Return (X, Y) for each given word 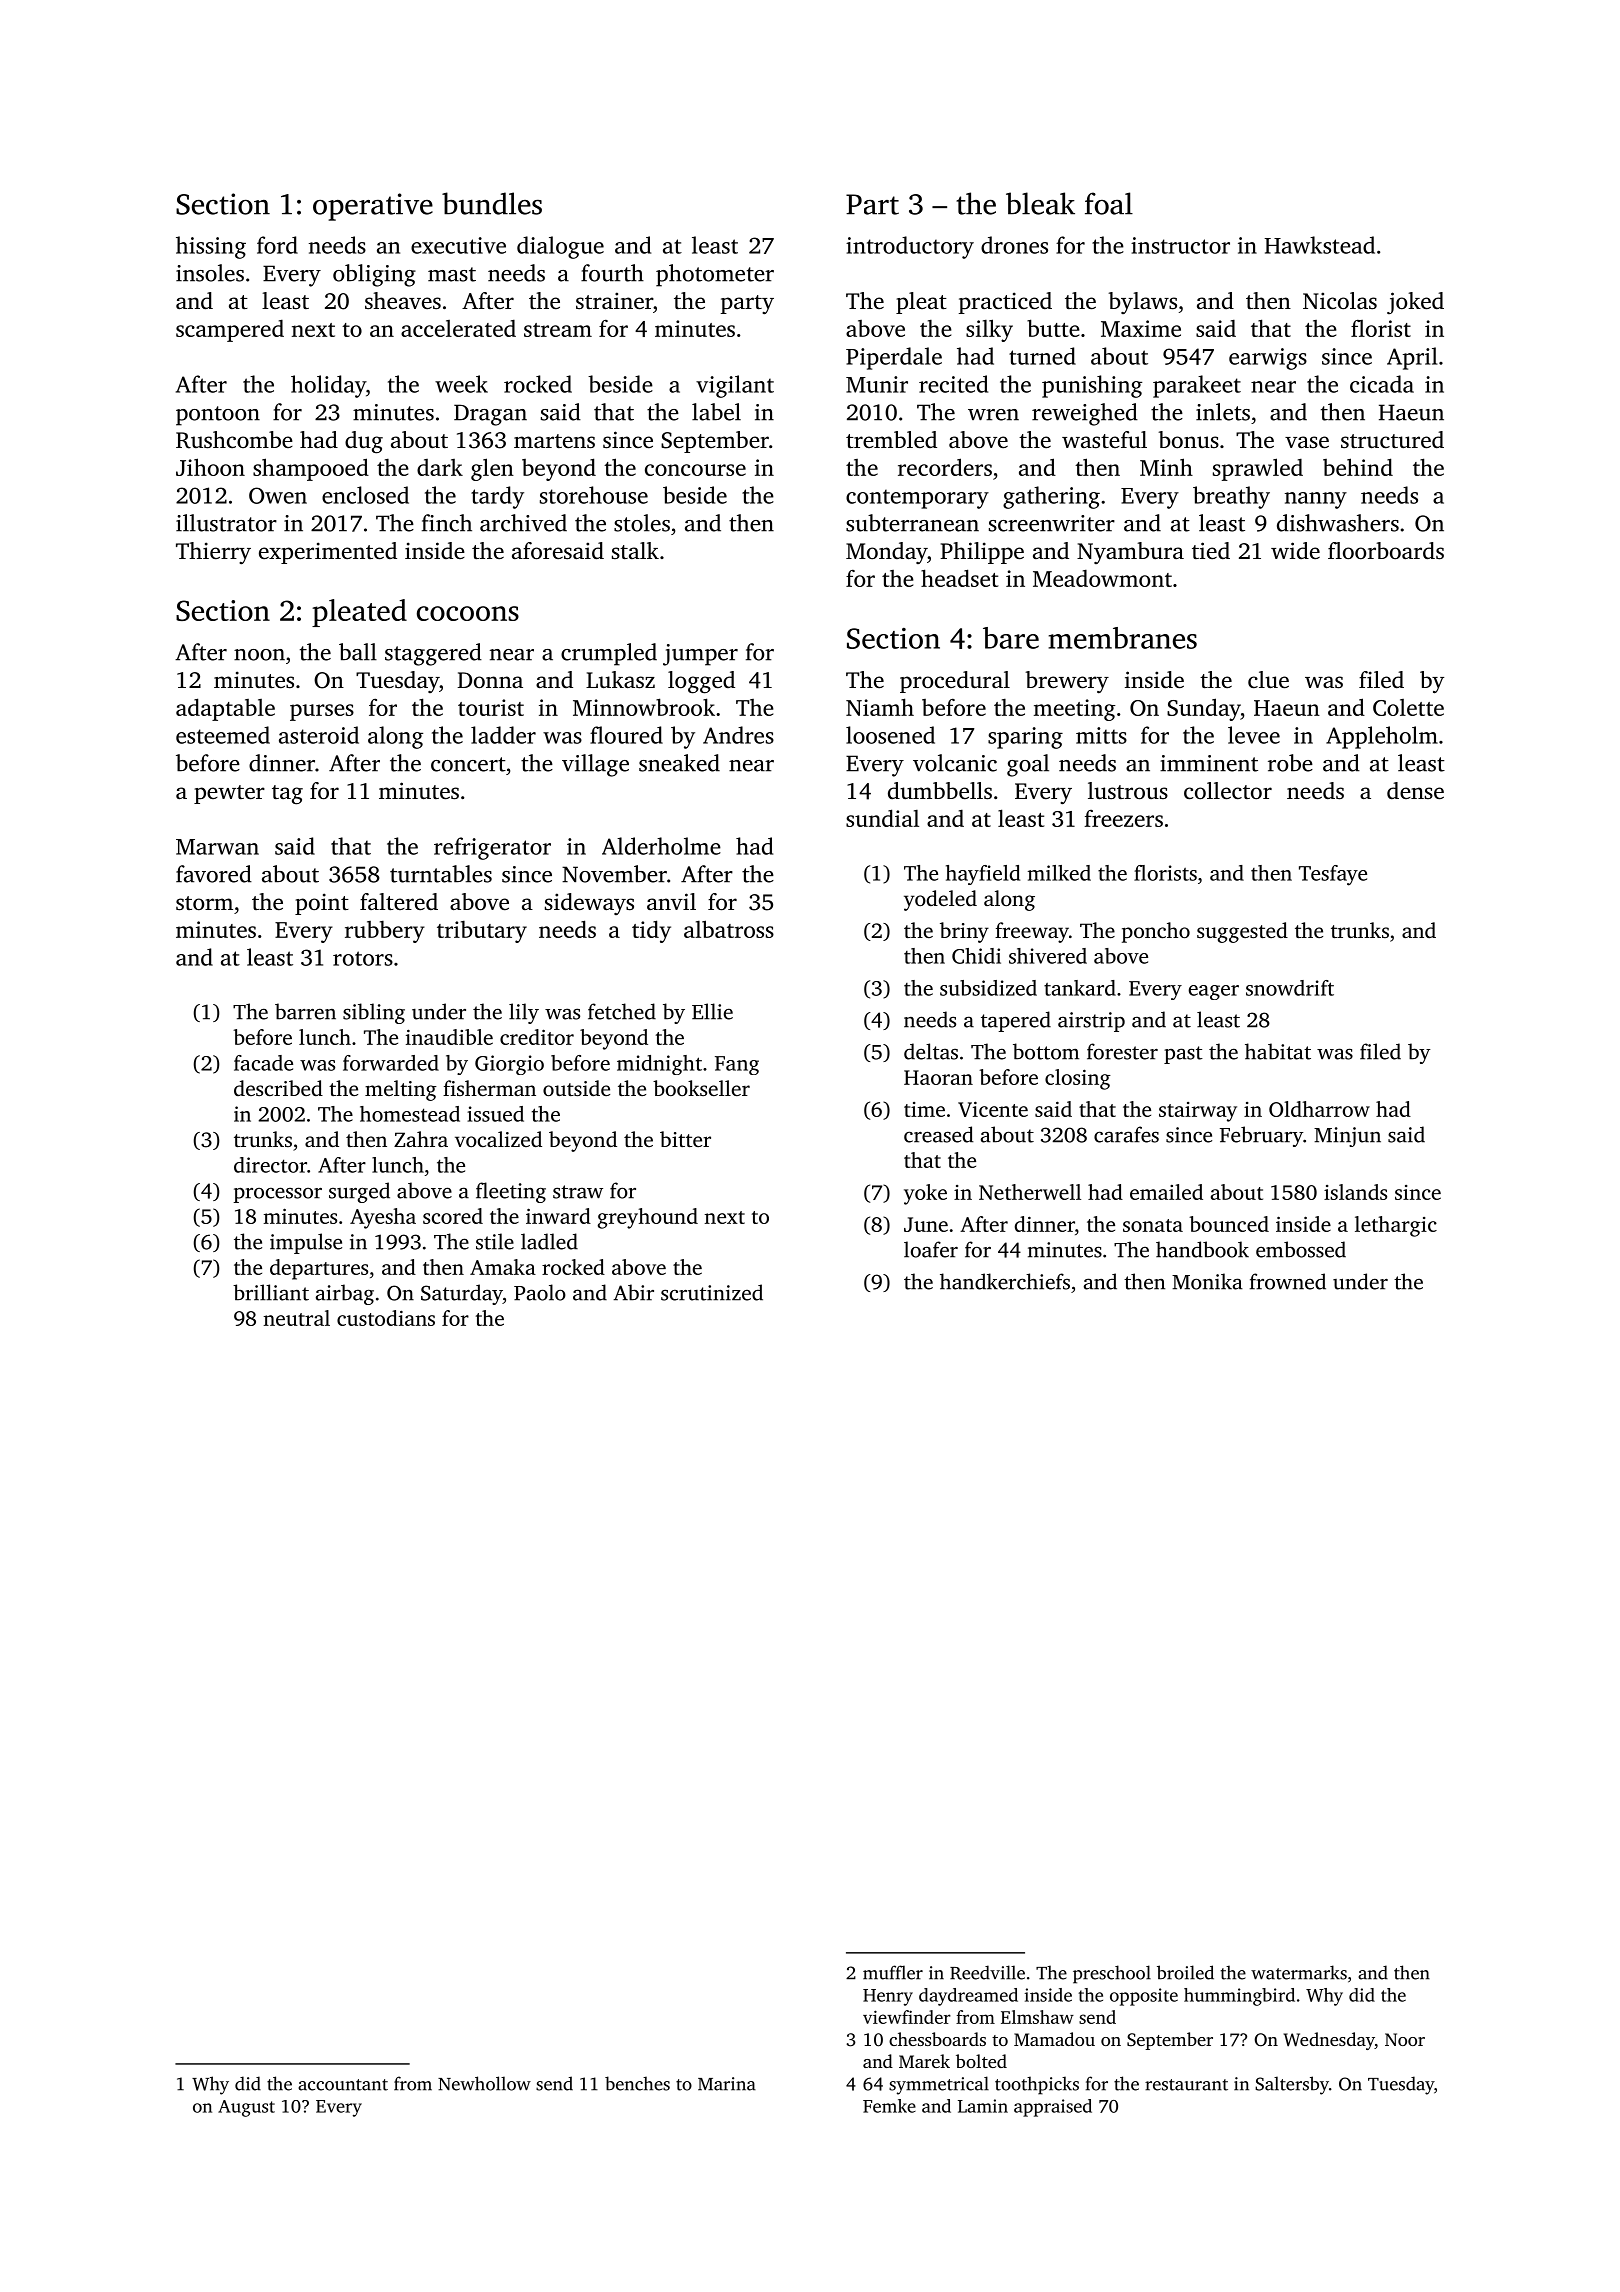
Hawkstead (1320, 245)
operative (373, 207)
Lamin (983, 2106)
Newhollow (484, 2083)
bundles (492, 203)
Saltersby (1292, 2085)
